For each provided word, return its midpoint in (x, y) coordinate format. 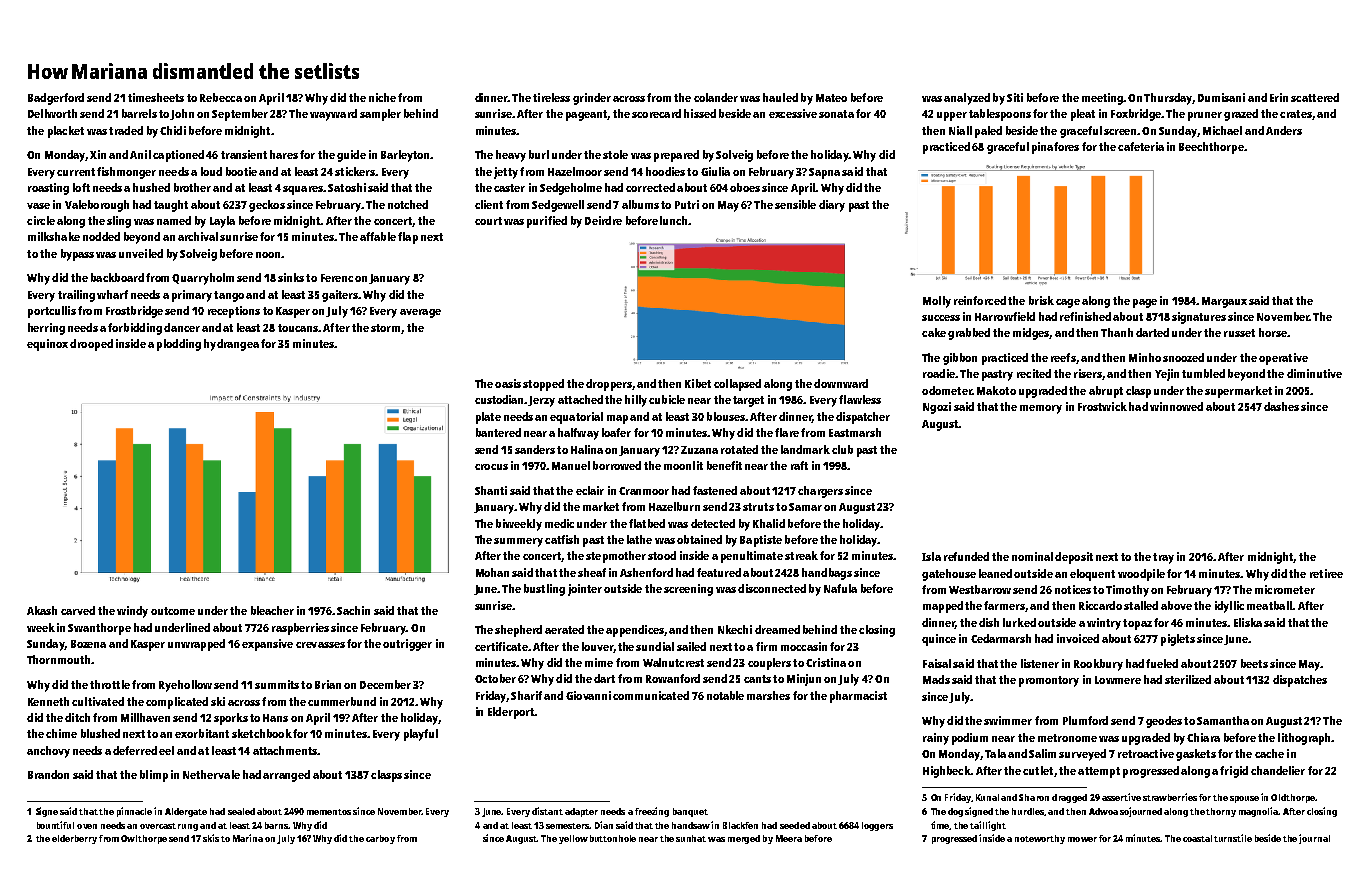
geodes (1164, 722)
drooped (91, 345)
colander (716, 97)
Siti (1015, 97)
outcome (173, 611)
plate (488, 418)
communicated (651, 695)
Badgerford (56, 99)
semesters (568, 826)
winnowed (1176, 406)
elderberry (74, 839)
